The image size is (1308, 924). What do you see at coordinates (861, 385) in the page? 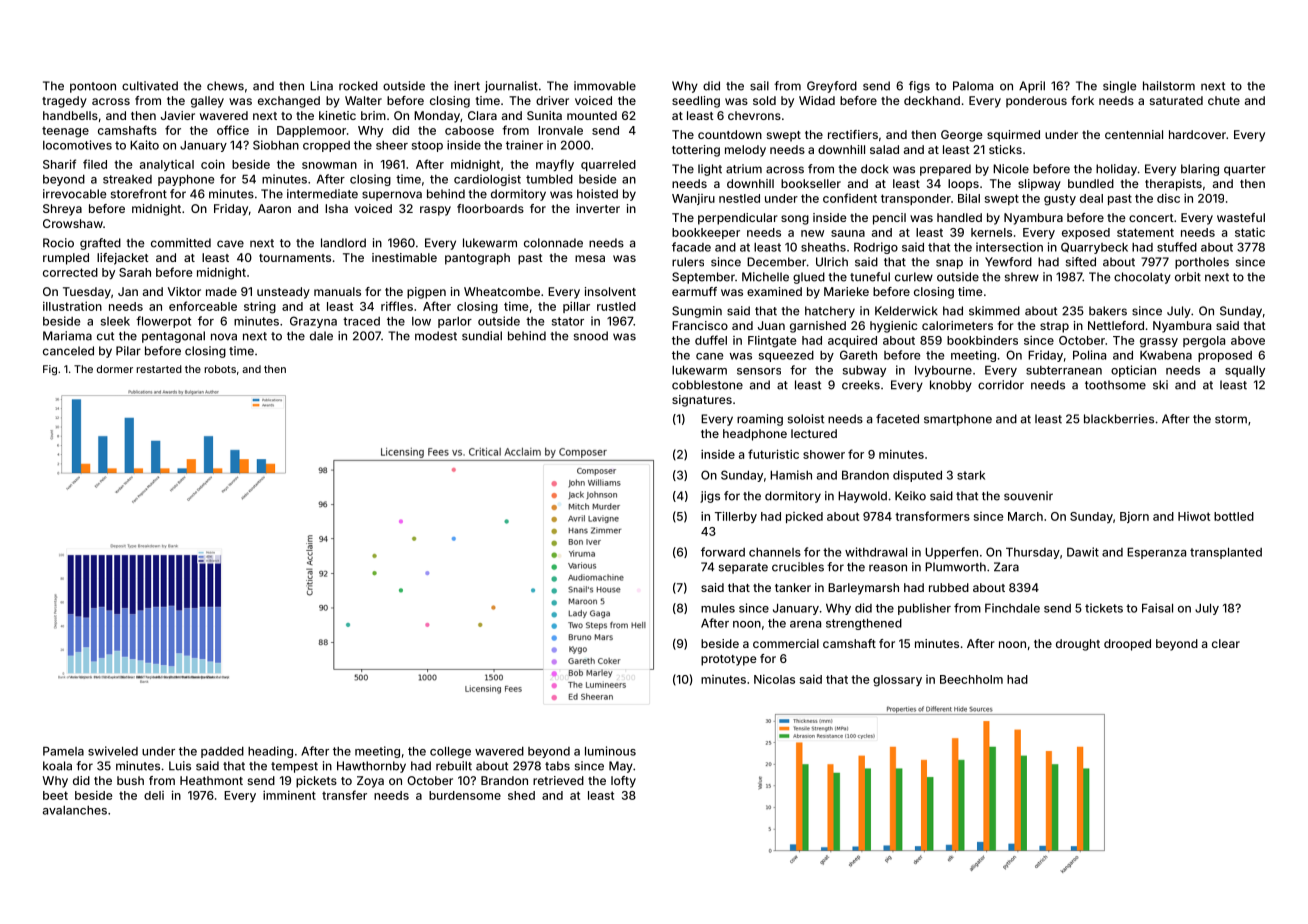
I see `creeks` at bounding box center [861, 385].
